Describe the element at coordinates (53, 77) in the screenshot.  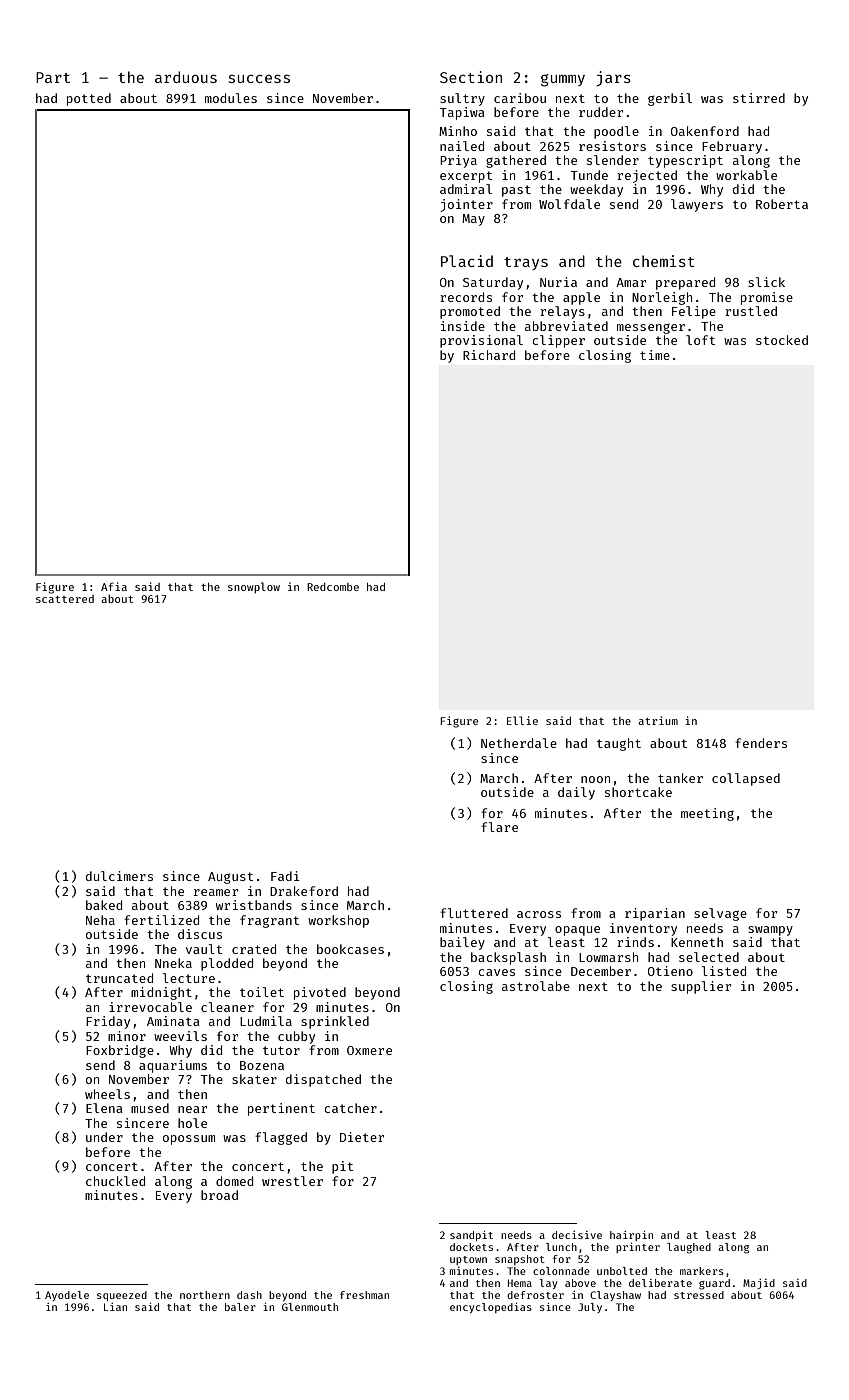
I see `Part` at that location.
